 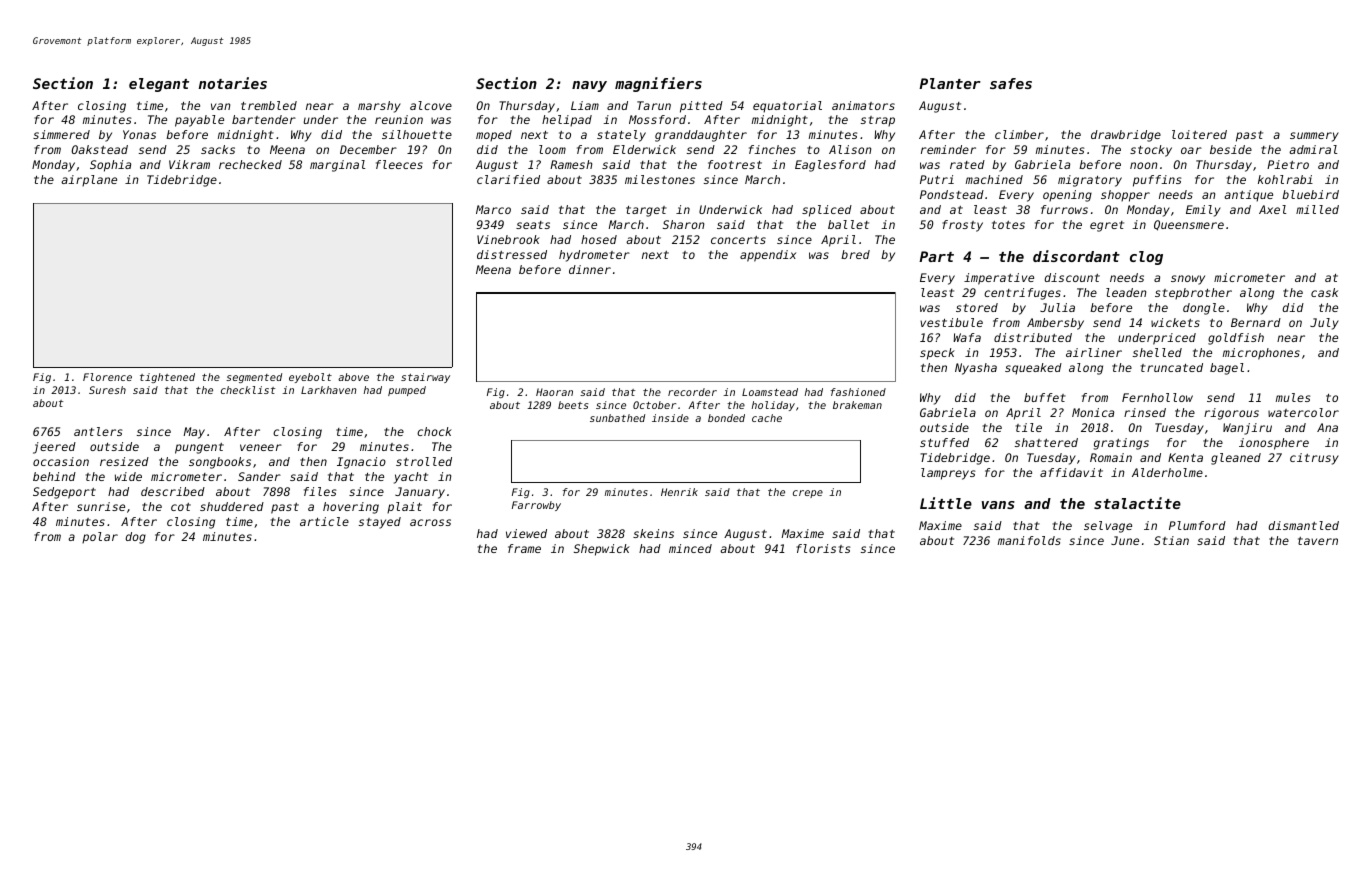 What do you see at coordinates (233, 83) in the screenshot?
I see `notaries` at bounding box center [233, 83].
